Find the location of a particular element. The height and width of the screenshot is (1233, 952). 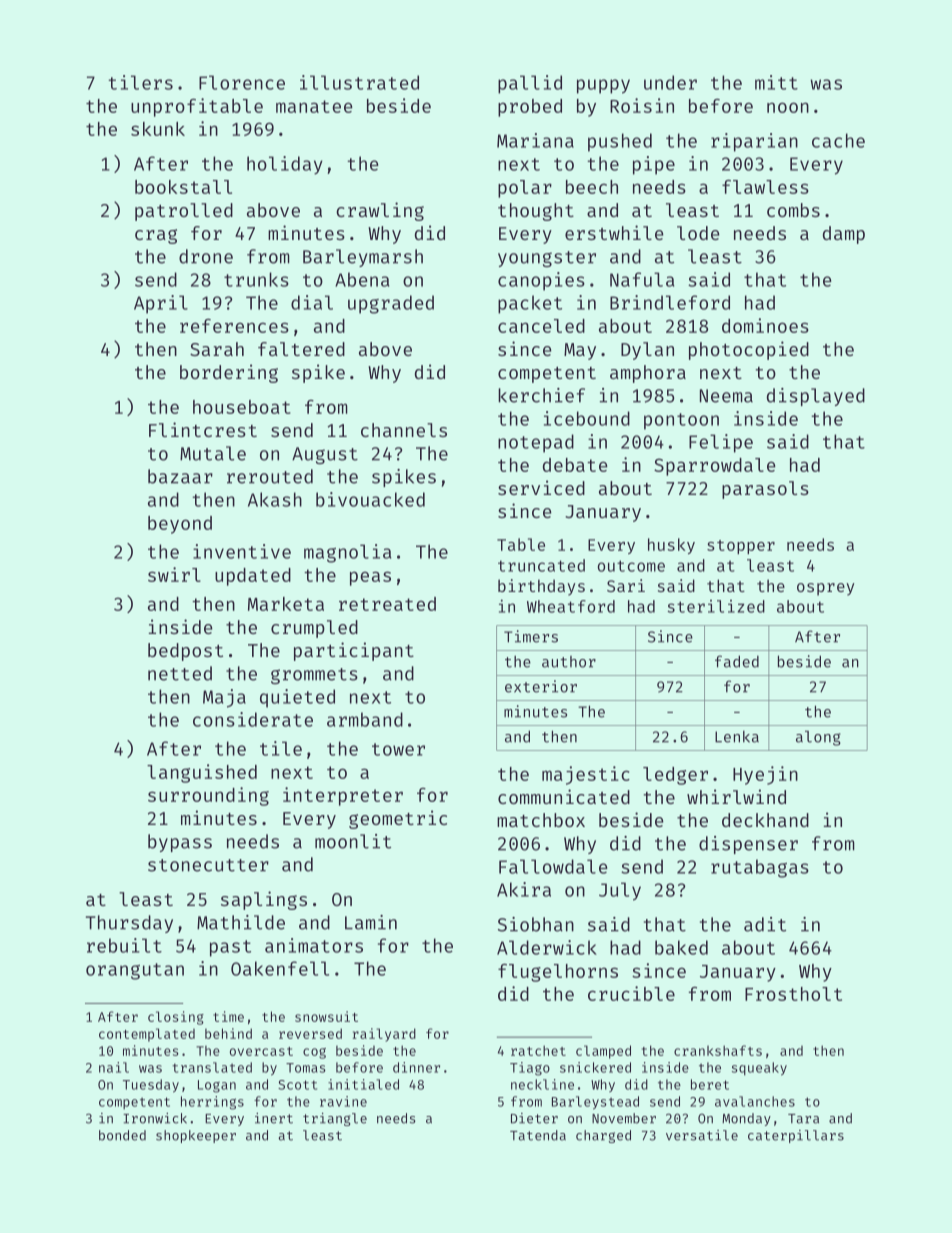

parasols is located at coordinates (765, 490).
